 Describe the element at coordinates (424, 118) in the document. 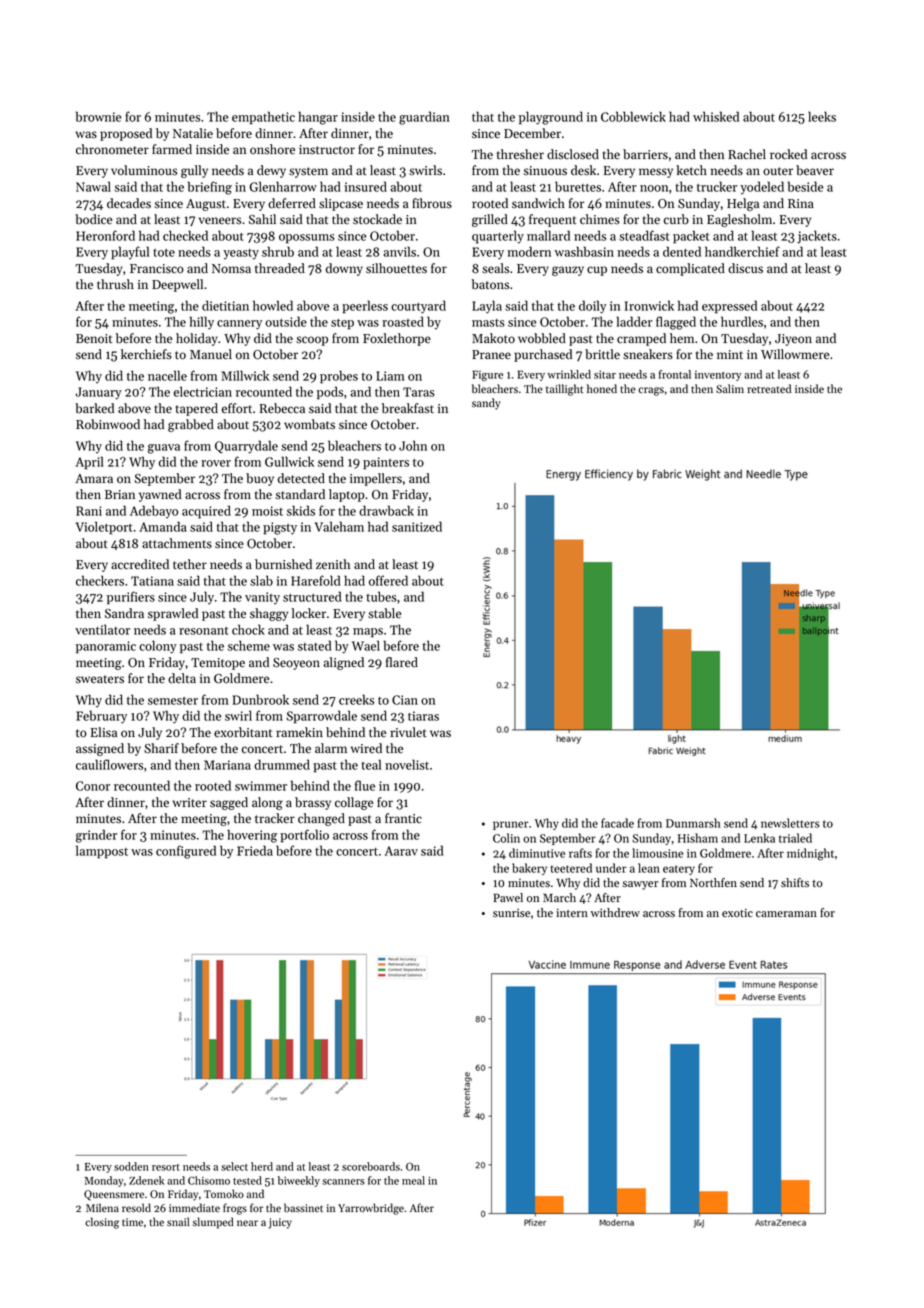

I see `guardian` at that location.
